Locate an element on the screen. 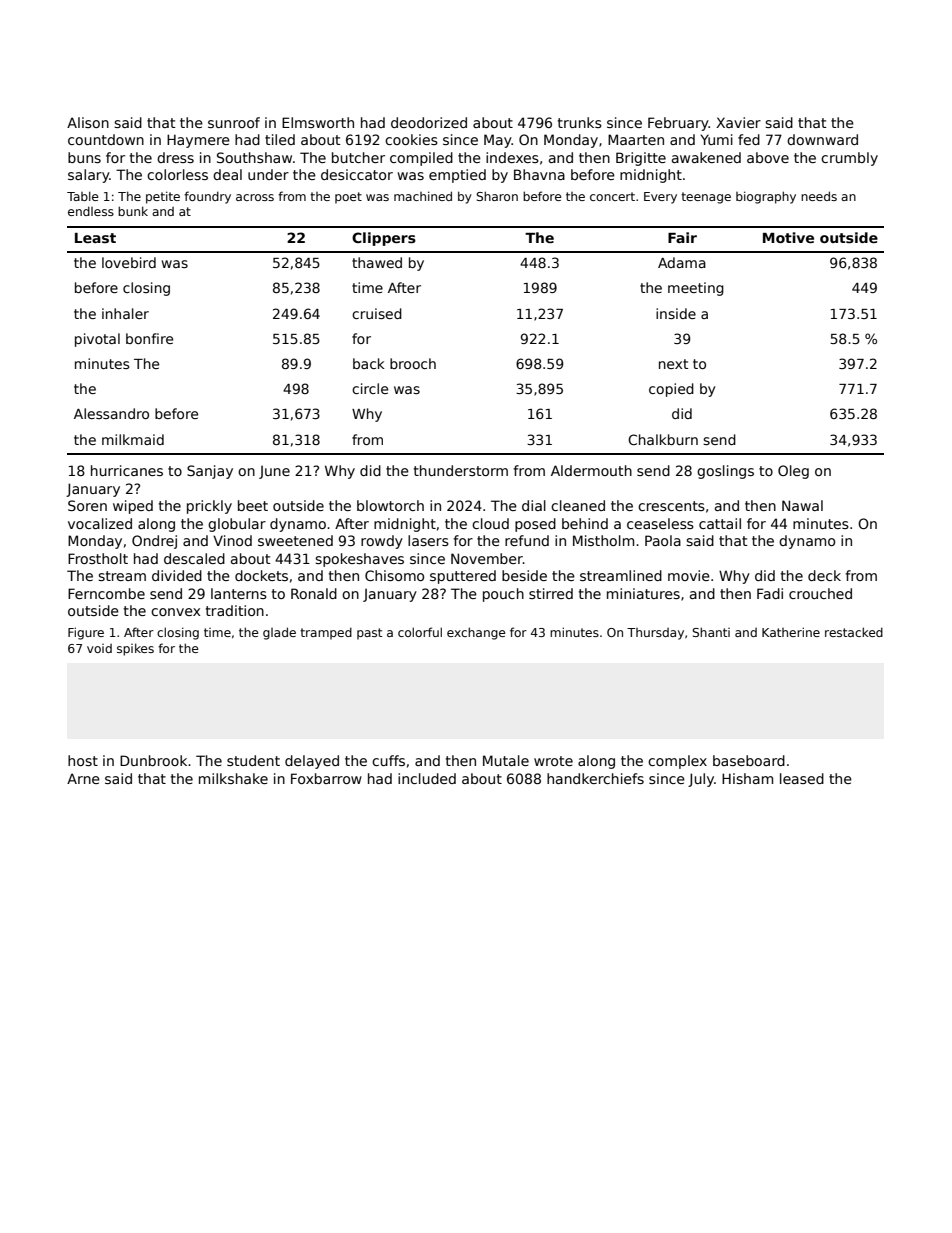 Image resolution: width=952 pixels, height=1233 pixels. Xavier is located at coordinates (738, 122).
